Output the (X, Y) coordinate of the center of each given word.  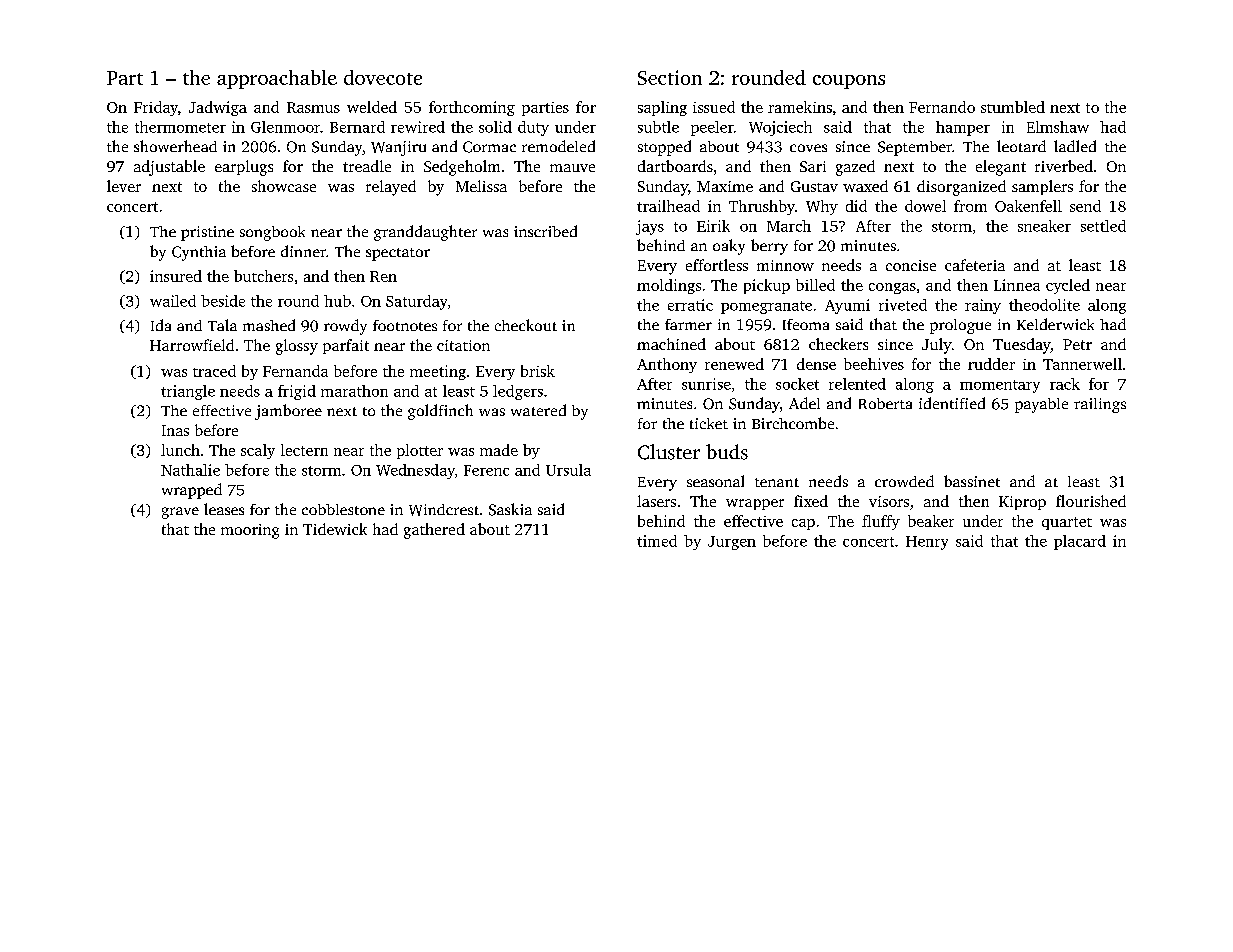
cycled (1068, 286)
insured (176, 276)
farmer (688, 324)
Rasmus (313, 107)
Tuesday (1022, 346)
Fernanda (295, 371)
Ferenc (486, 470)
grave (180, 513)
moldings (669, 286)
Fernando (942, 107)
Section (670, 77)
